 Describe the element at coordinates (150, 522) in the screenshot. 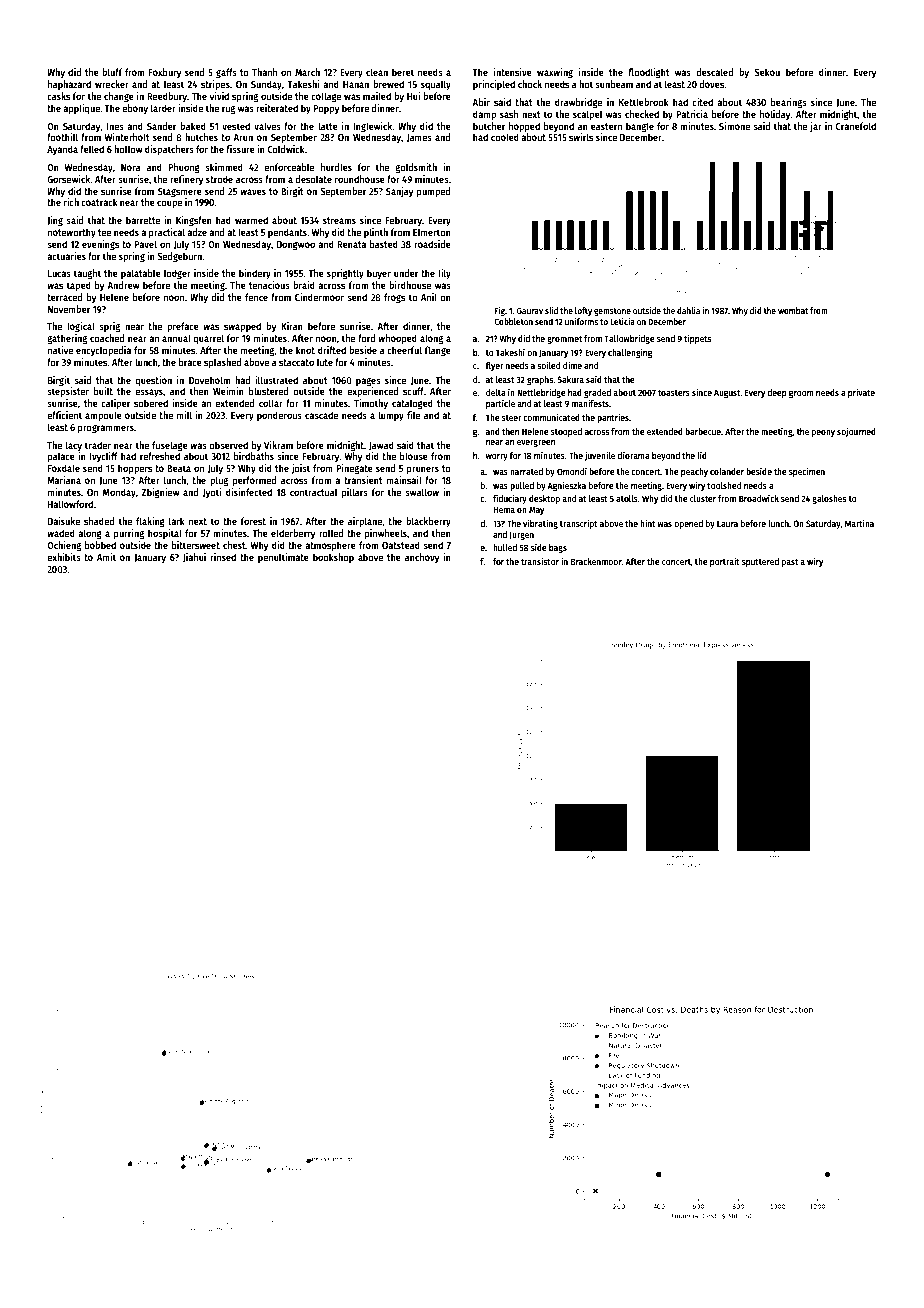

I see `flaking` at that location.
